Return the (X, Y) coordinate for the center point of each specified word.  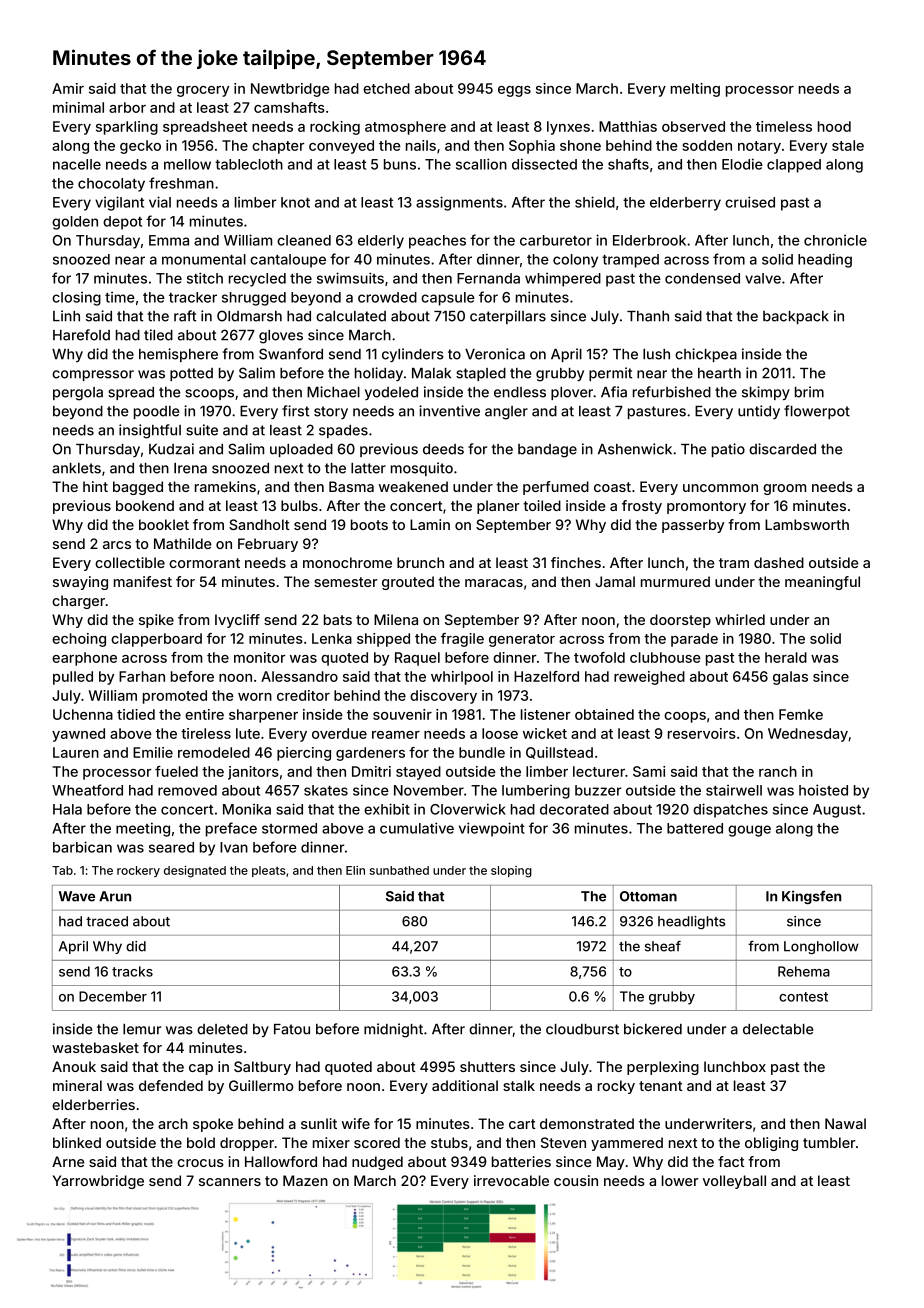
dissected (544, 164)
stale (848, 145)
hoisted (823, 790)
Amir (68, 88)
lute (248, 733)
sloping (511, 872)
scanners (230, 1182)
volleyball (734, 1182)
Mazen (305, 1180)
